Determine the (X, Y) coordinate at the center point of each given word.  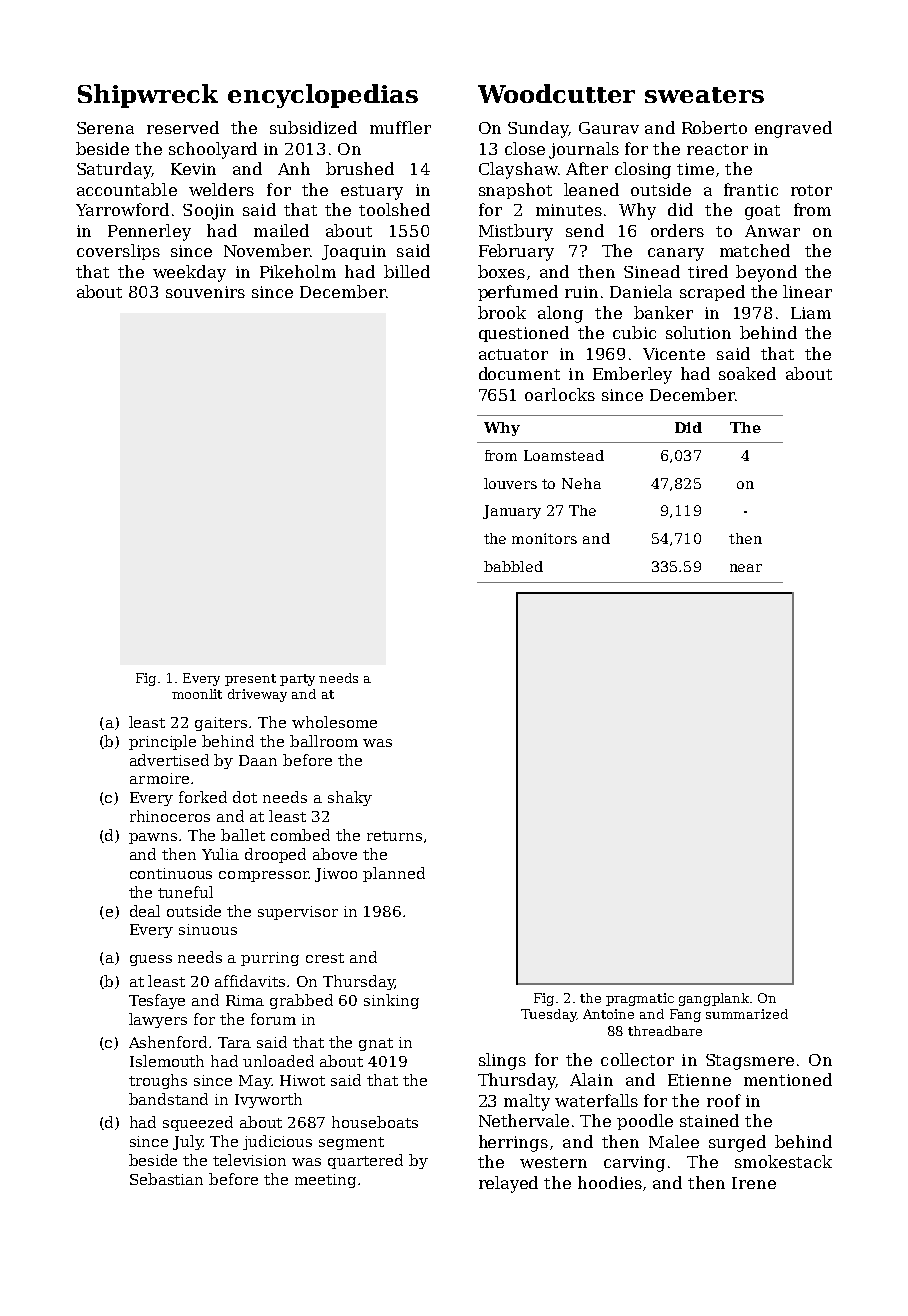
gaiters (221, 724)
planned (394, 874)
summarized (747, 1014)
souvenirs (205, 292)
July (188, 1142)
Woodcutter (556, 93)
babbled (513, 566)
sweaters (704, 95)
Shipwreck (148, 96)
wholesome (334, 722)
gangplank (714, 999)
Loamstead (564, 455)
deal (145, 911)
